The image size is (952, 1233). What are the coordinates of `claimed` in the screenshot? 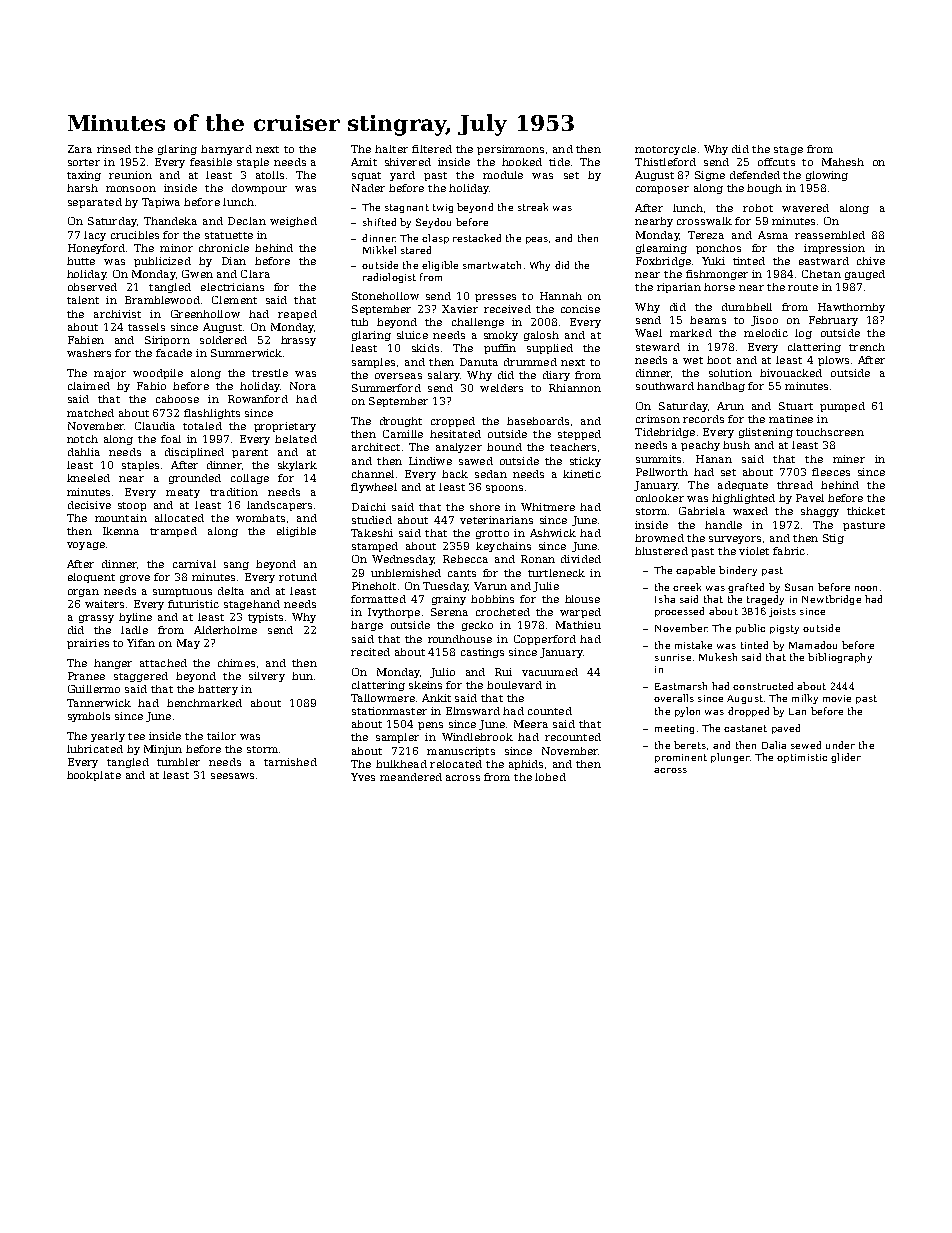 It's located at (89, 386).
